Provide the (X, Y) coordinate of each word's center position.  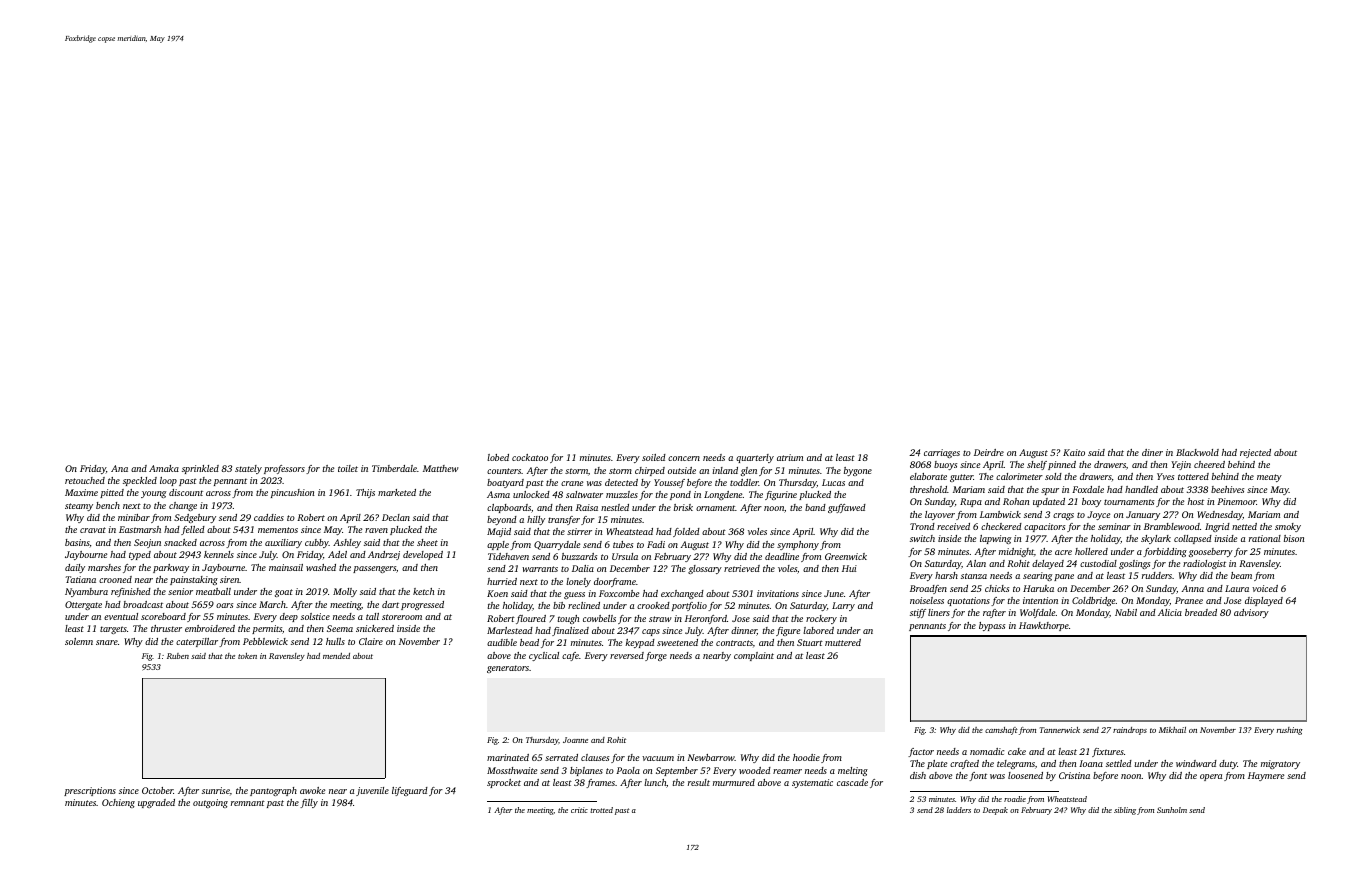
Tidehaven (508, 556)
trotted (601, 810)
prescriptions (90, 791)
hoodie (806, 757)
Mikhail (1172, 730)
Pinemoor (1236, 501)
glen (749, 471)
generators (508, 669)
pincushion (292, 493)
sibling (1125, 811)
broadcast (143, 604)
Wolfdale (1037, 613)
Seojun (147, 543)
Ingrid (1217, 527)
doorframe (615, 582)
